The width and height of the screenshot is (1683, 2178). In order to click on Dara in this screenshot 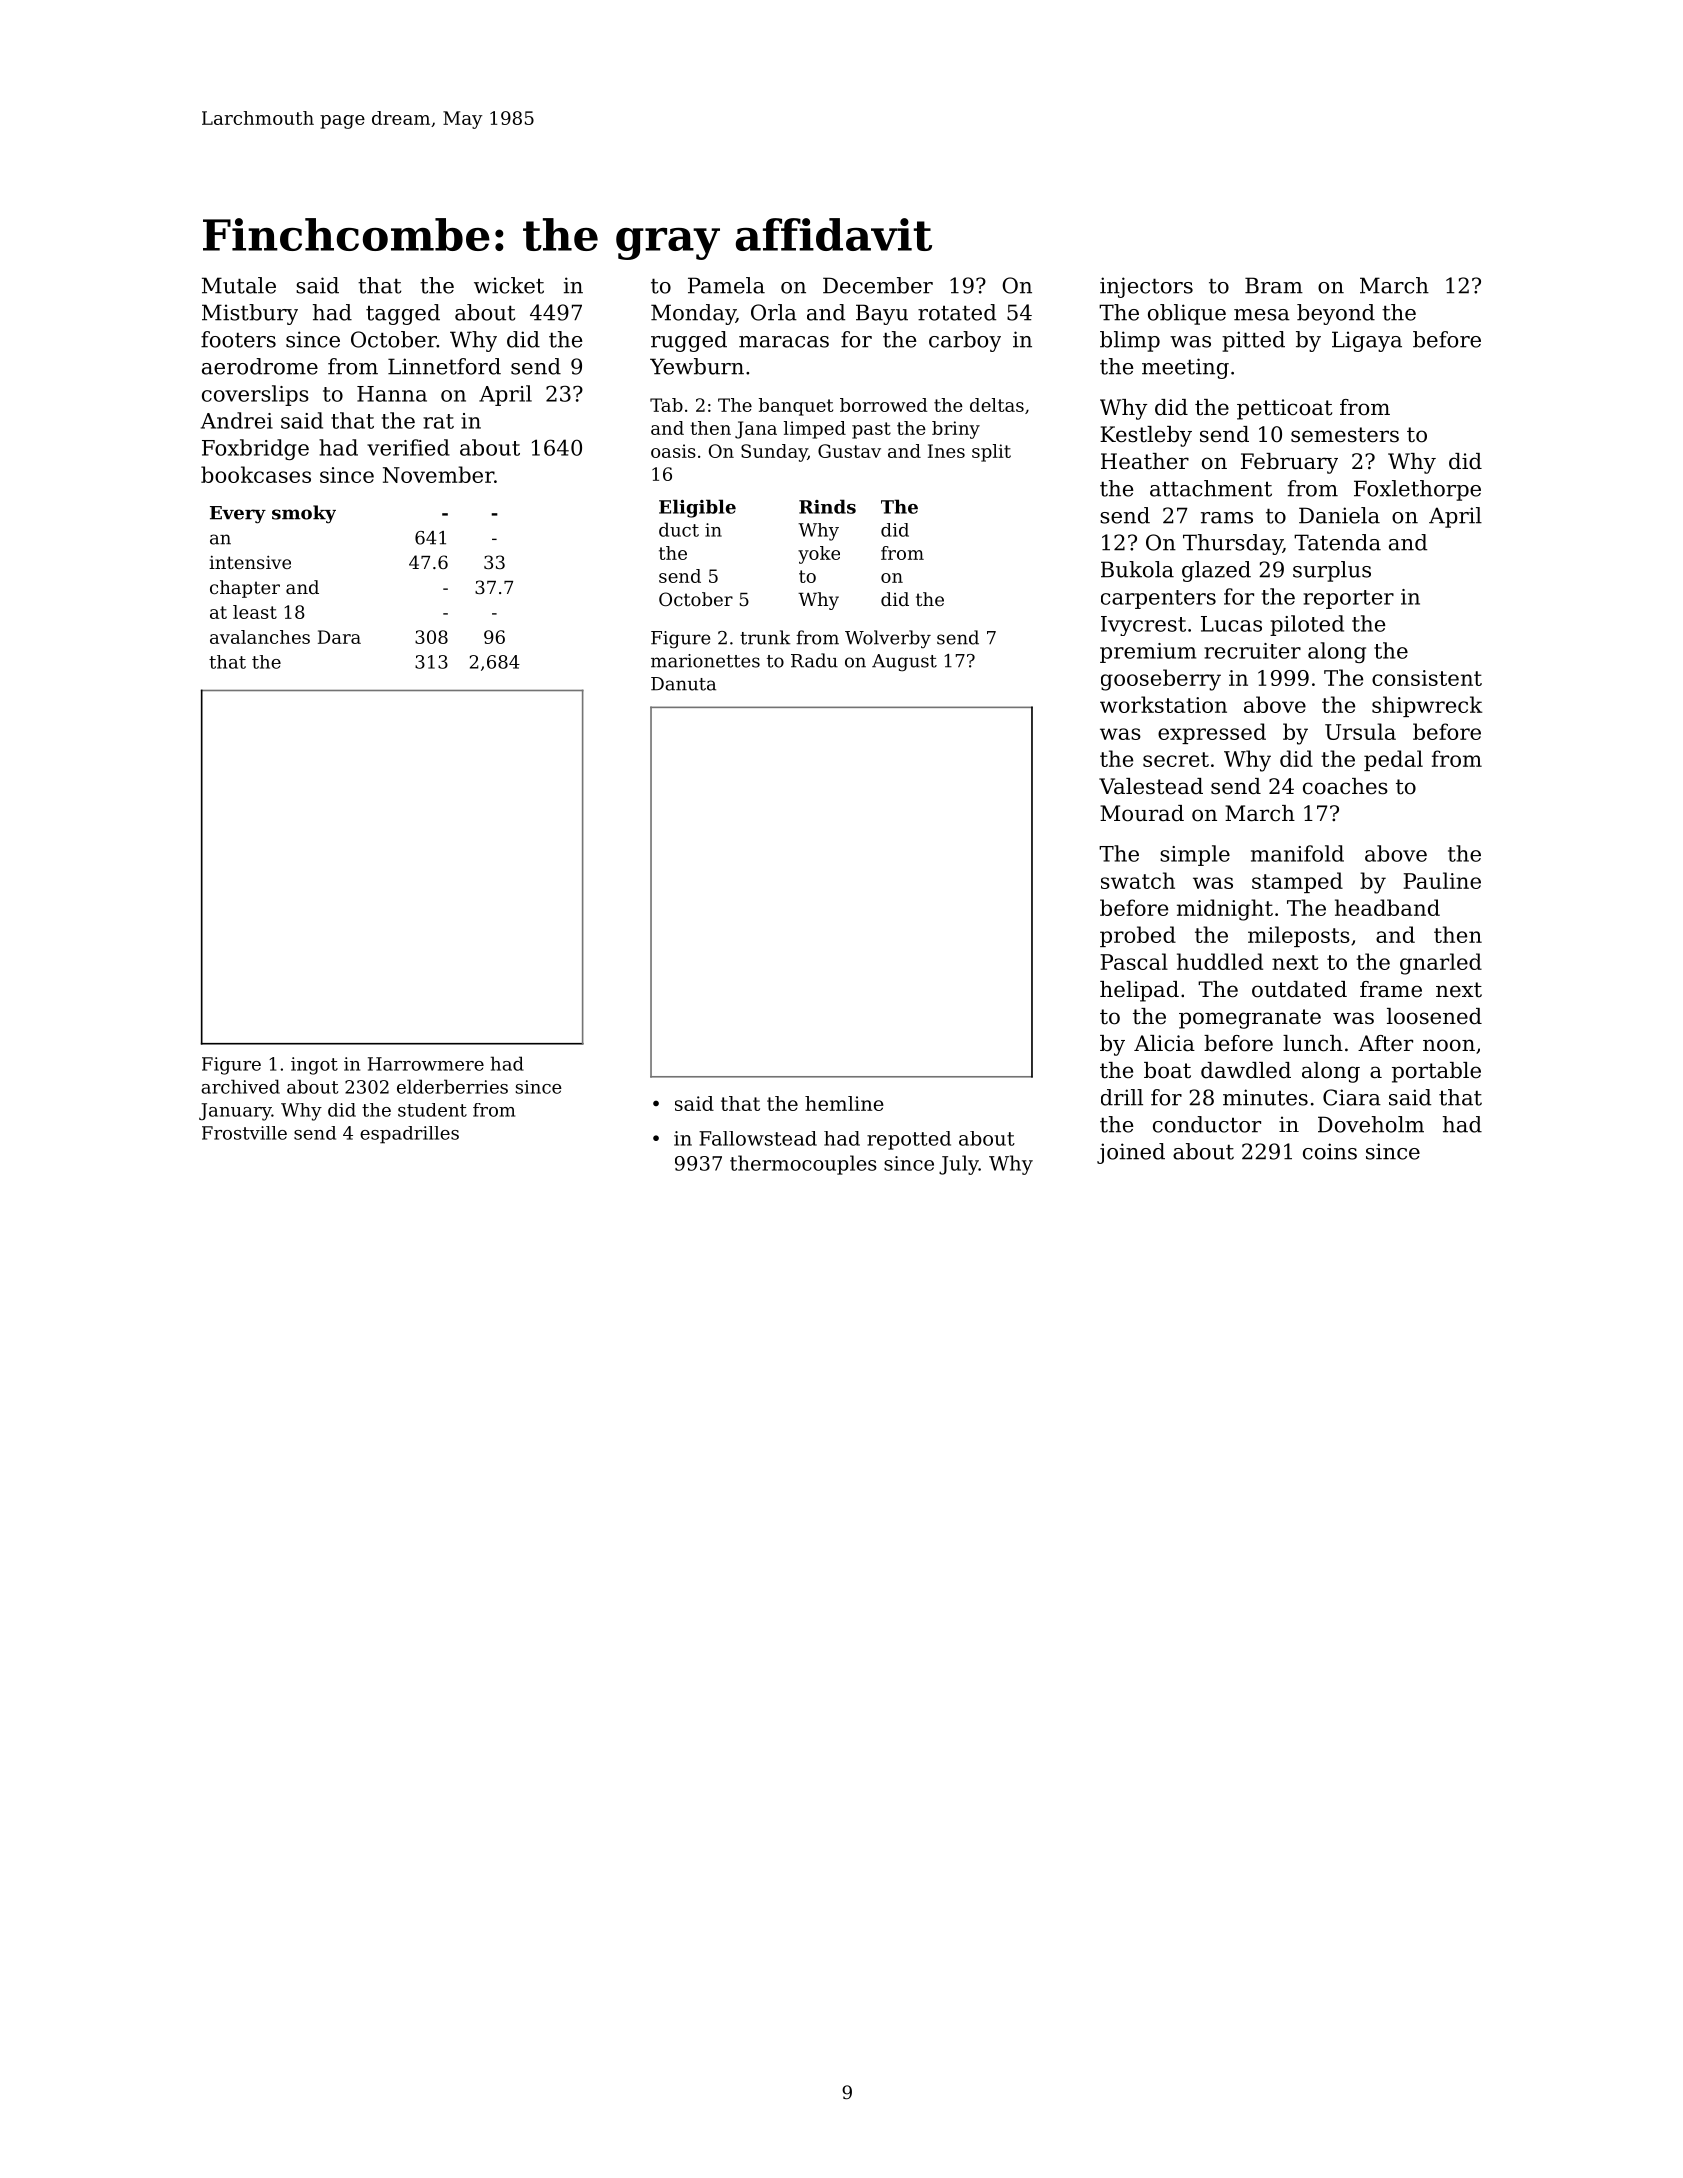, I will do `click(339, 637)`.
